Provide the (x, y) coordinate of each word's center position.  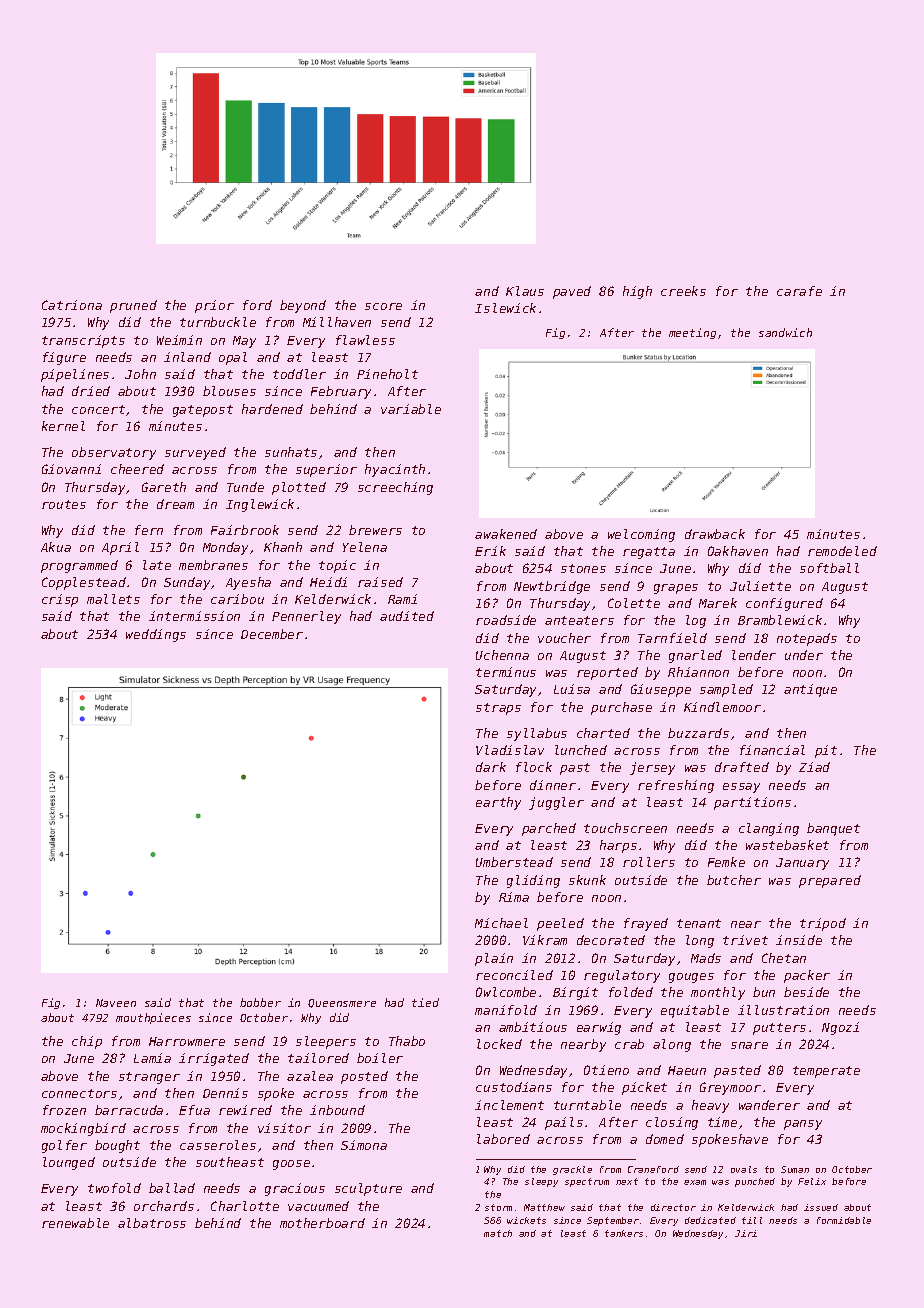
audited (407, 616)
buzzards (698, 733)
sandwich (785, 332)
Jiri (746, 1233)
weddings (156, 635)
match (498, 1233)
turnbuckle (218, 322)
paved (572, 292)
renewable (75, 1223)
